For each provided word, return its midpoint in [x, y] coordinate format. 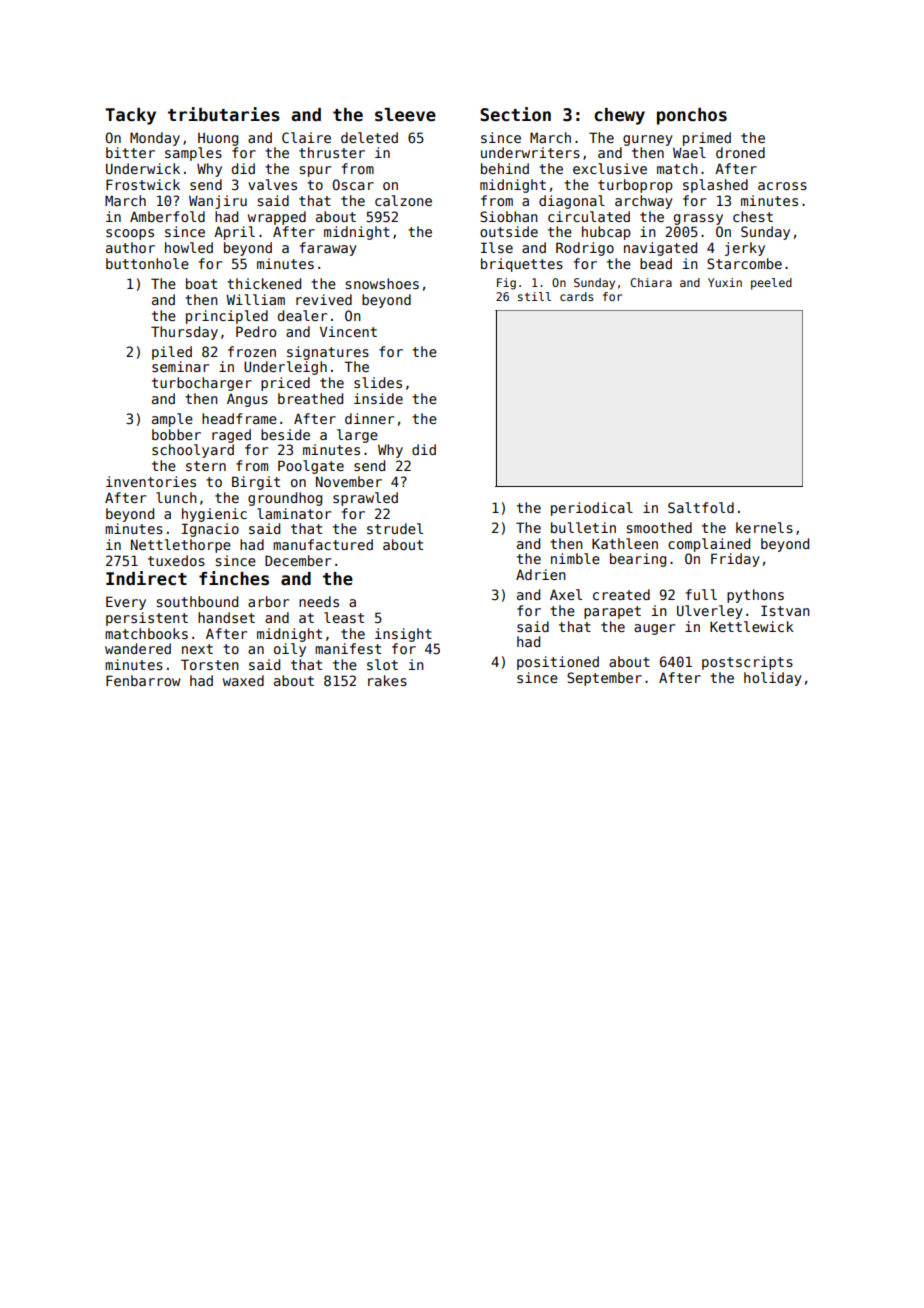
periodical [592, 509]
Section [515, 114]
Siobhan [509, 216]
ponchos [692, 116]
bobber [176, 434]
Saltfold [701, 507]
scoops [130, 234]
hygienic [214, 515]
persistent [147, 619]
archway [644, 202]
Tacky [130, 116]
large [357, 436]
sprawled [365, 499]
